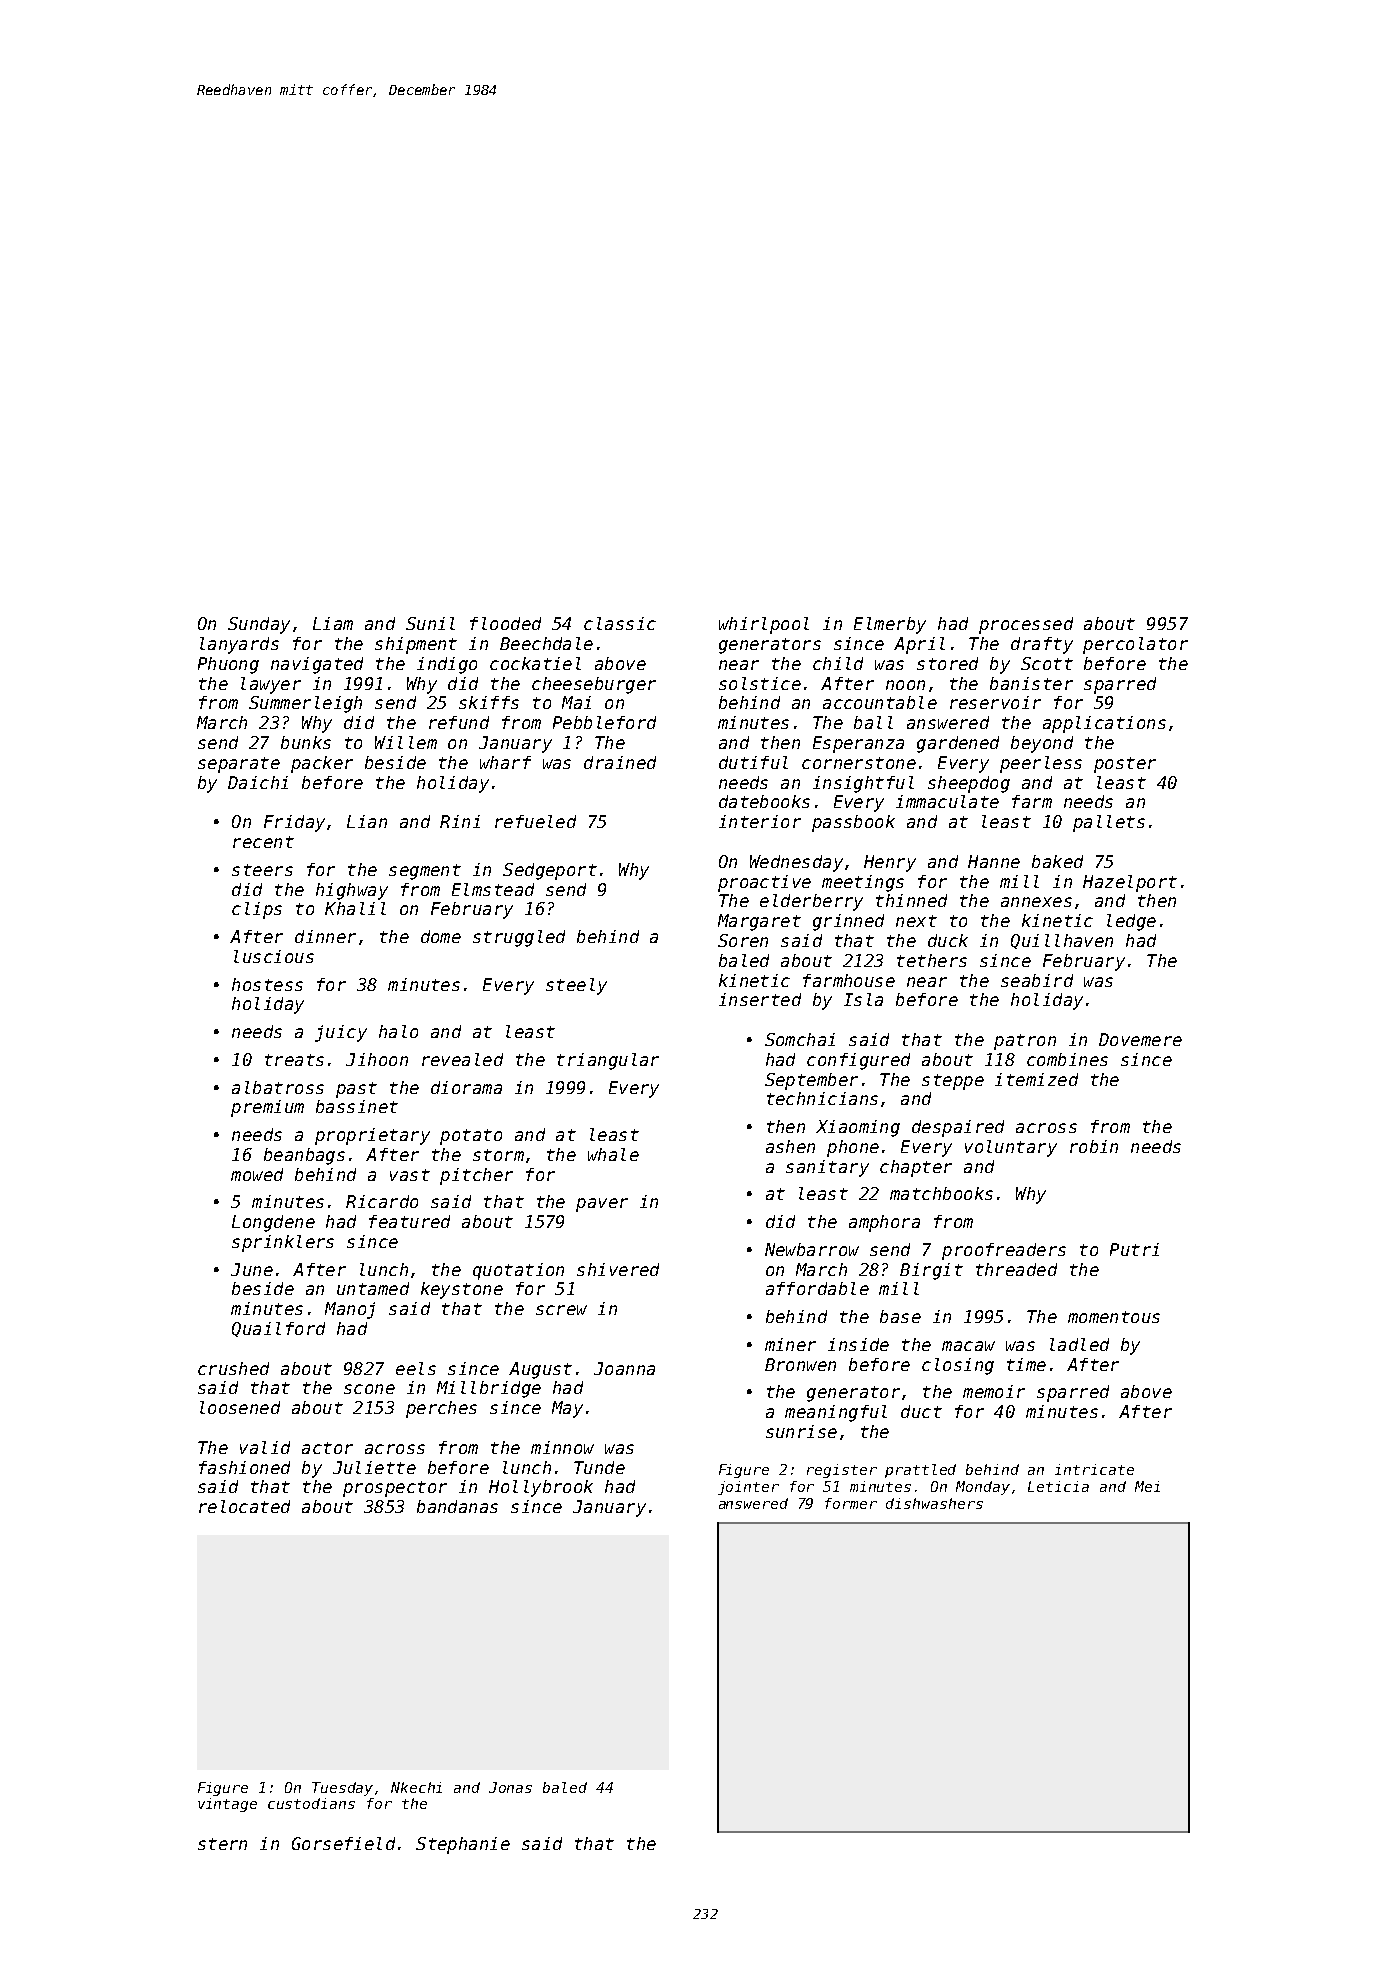  What do you see at coordinates (822, 1098) in the image?
I see `technicians` at bounding box center [822, 1098].
